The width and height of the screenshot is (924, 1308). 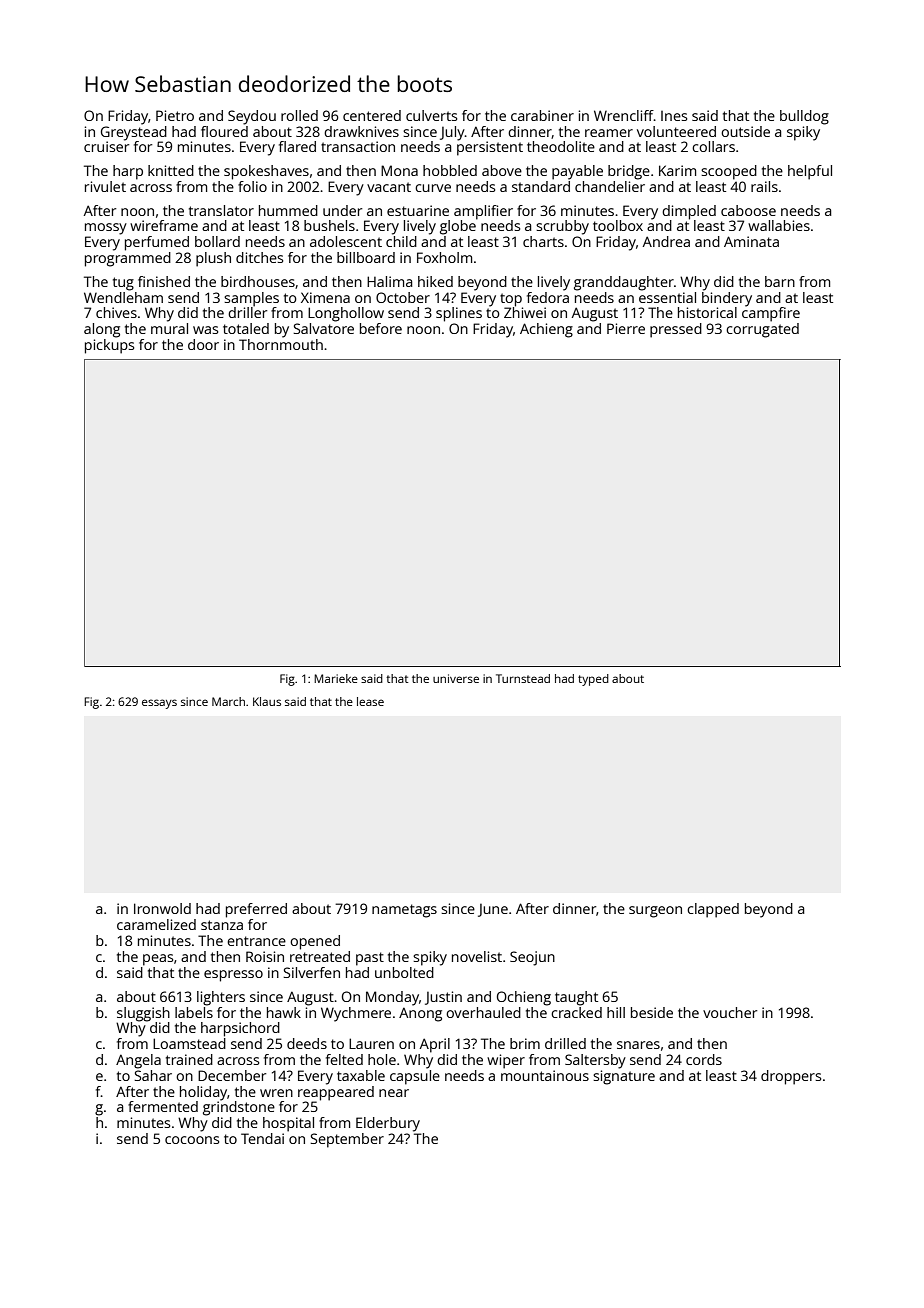 I want to click on Elderbury, so click(x=388, y=1124).
